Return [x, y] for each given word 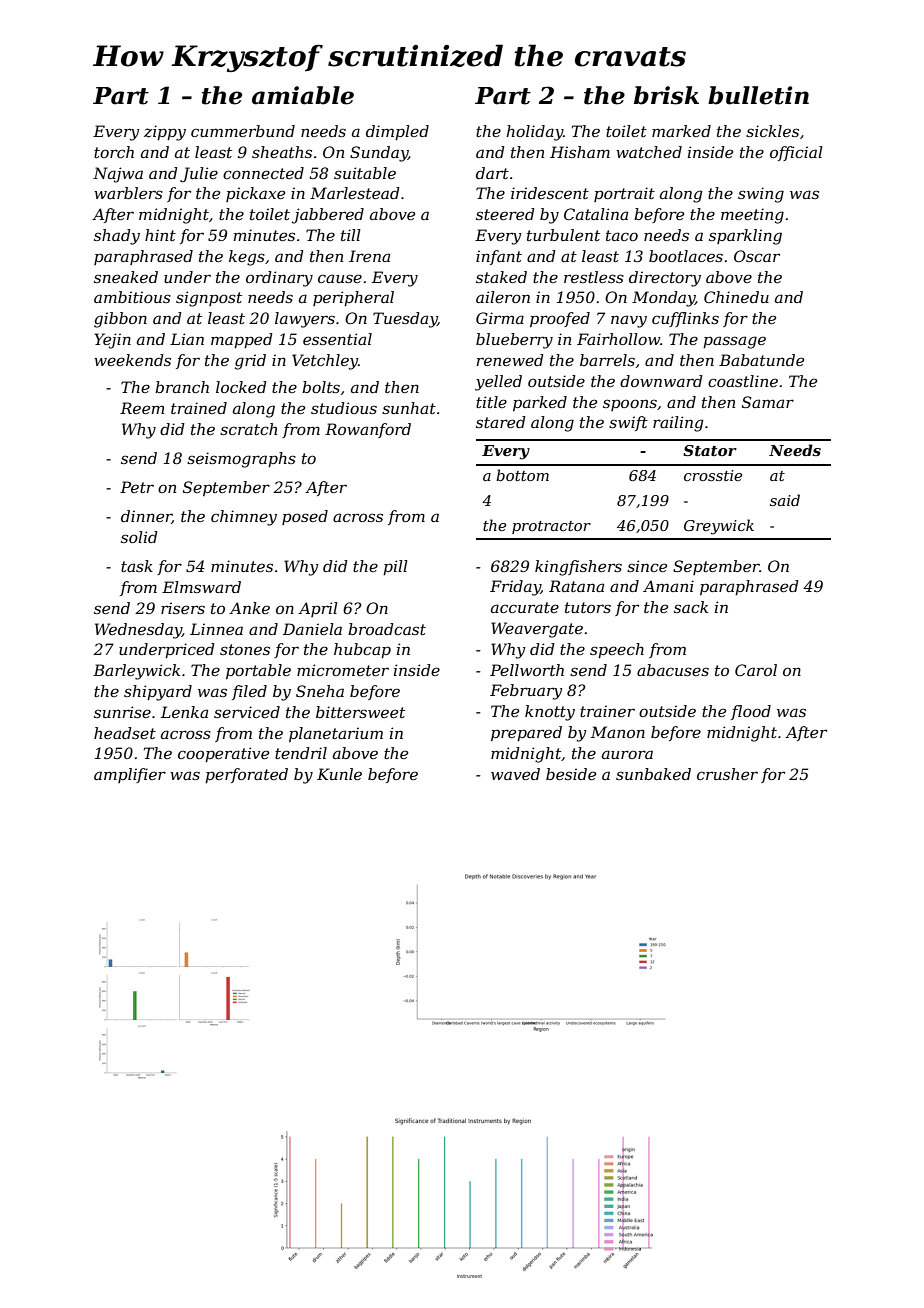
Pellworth [527, 670]
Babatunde [761, 360]
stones [245, 649]
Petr [137, 487]
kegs [247, 258]
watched [649, 152]
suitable [365, 173]
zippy [165, 133]
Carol [756, 670]
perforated [246, 775]
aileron [503, 297]
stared [501, 422]
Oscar [757, 256]
